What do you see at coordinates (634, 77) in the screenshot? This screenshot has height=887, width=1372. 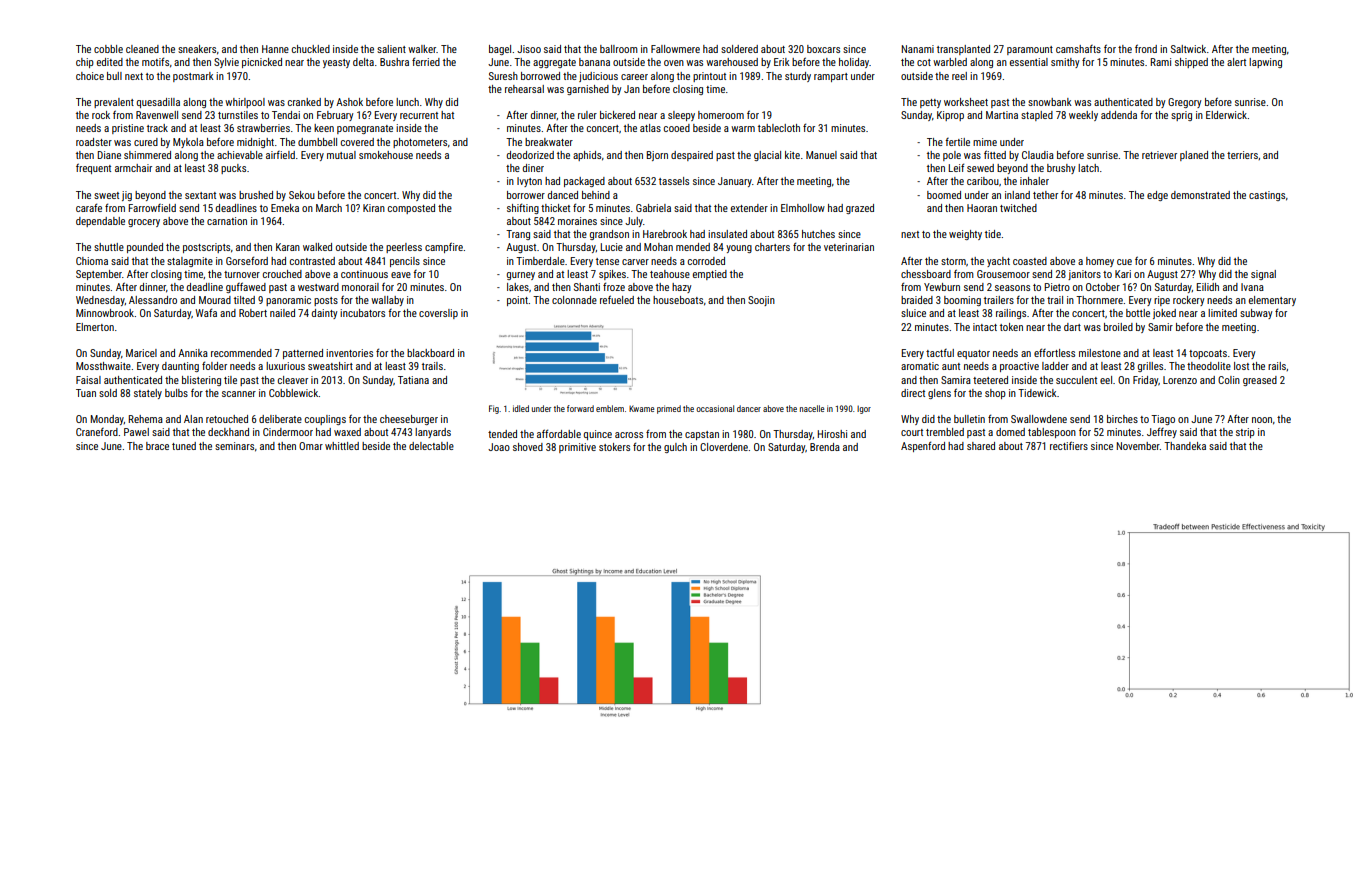 I see `career` at bounding box center [634, 77].
